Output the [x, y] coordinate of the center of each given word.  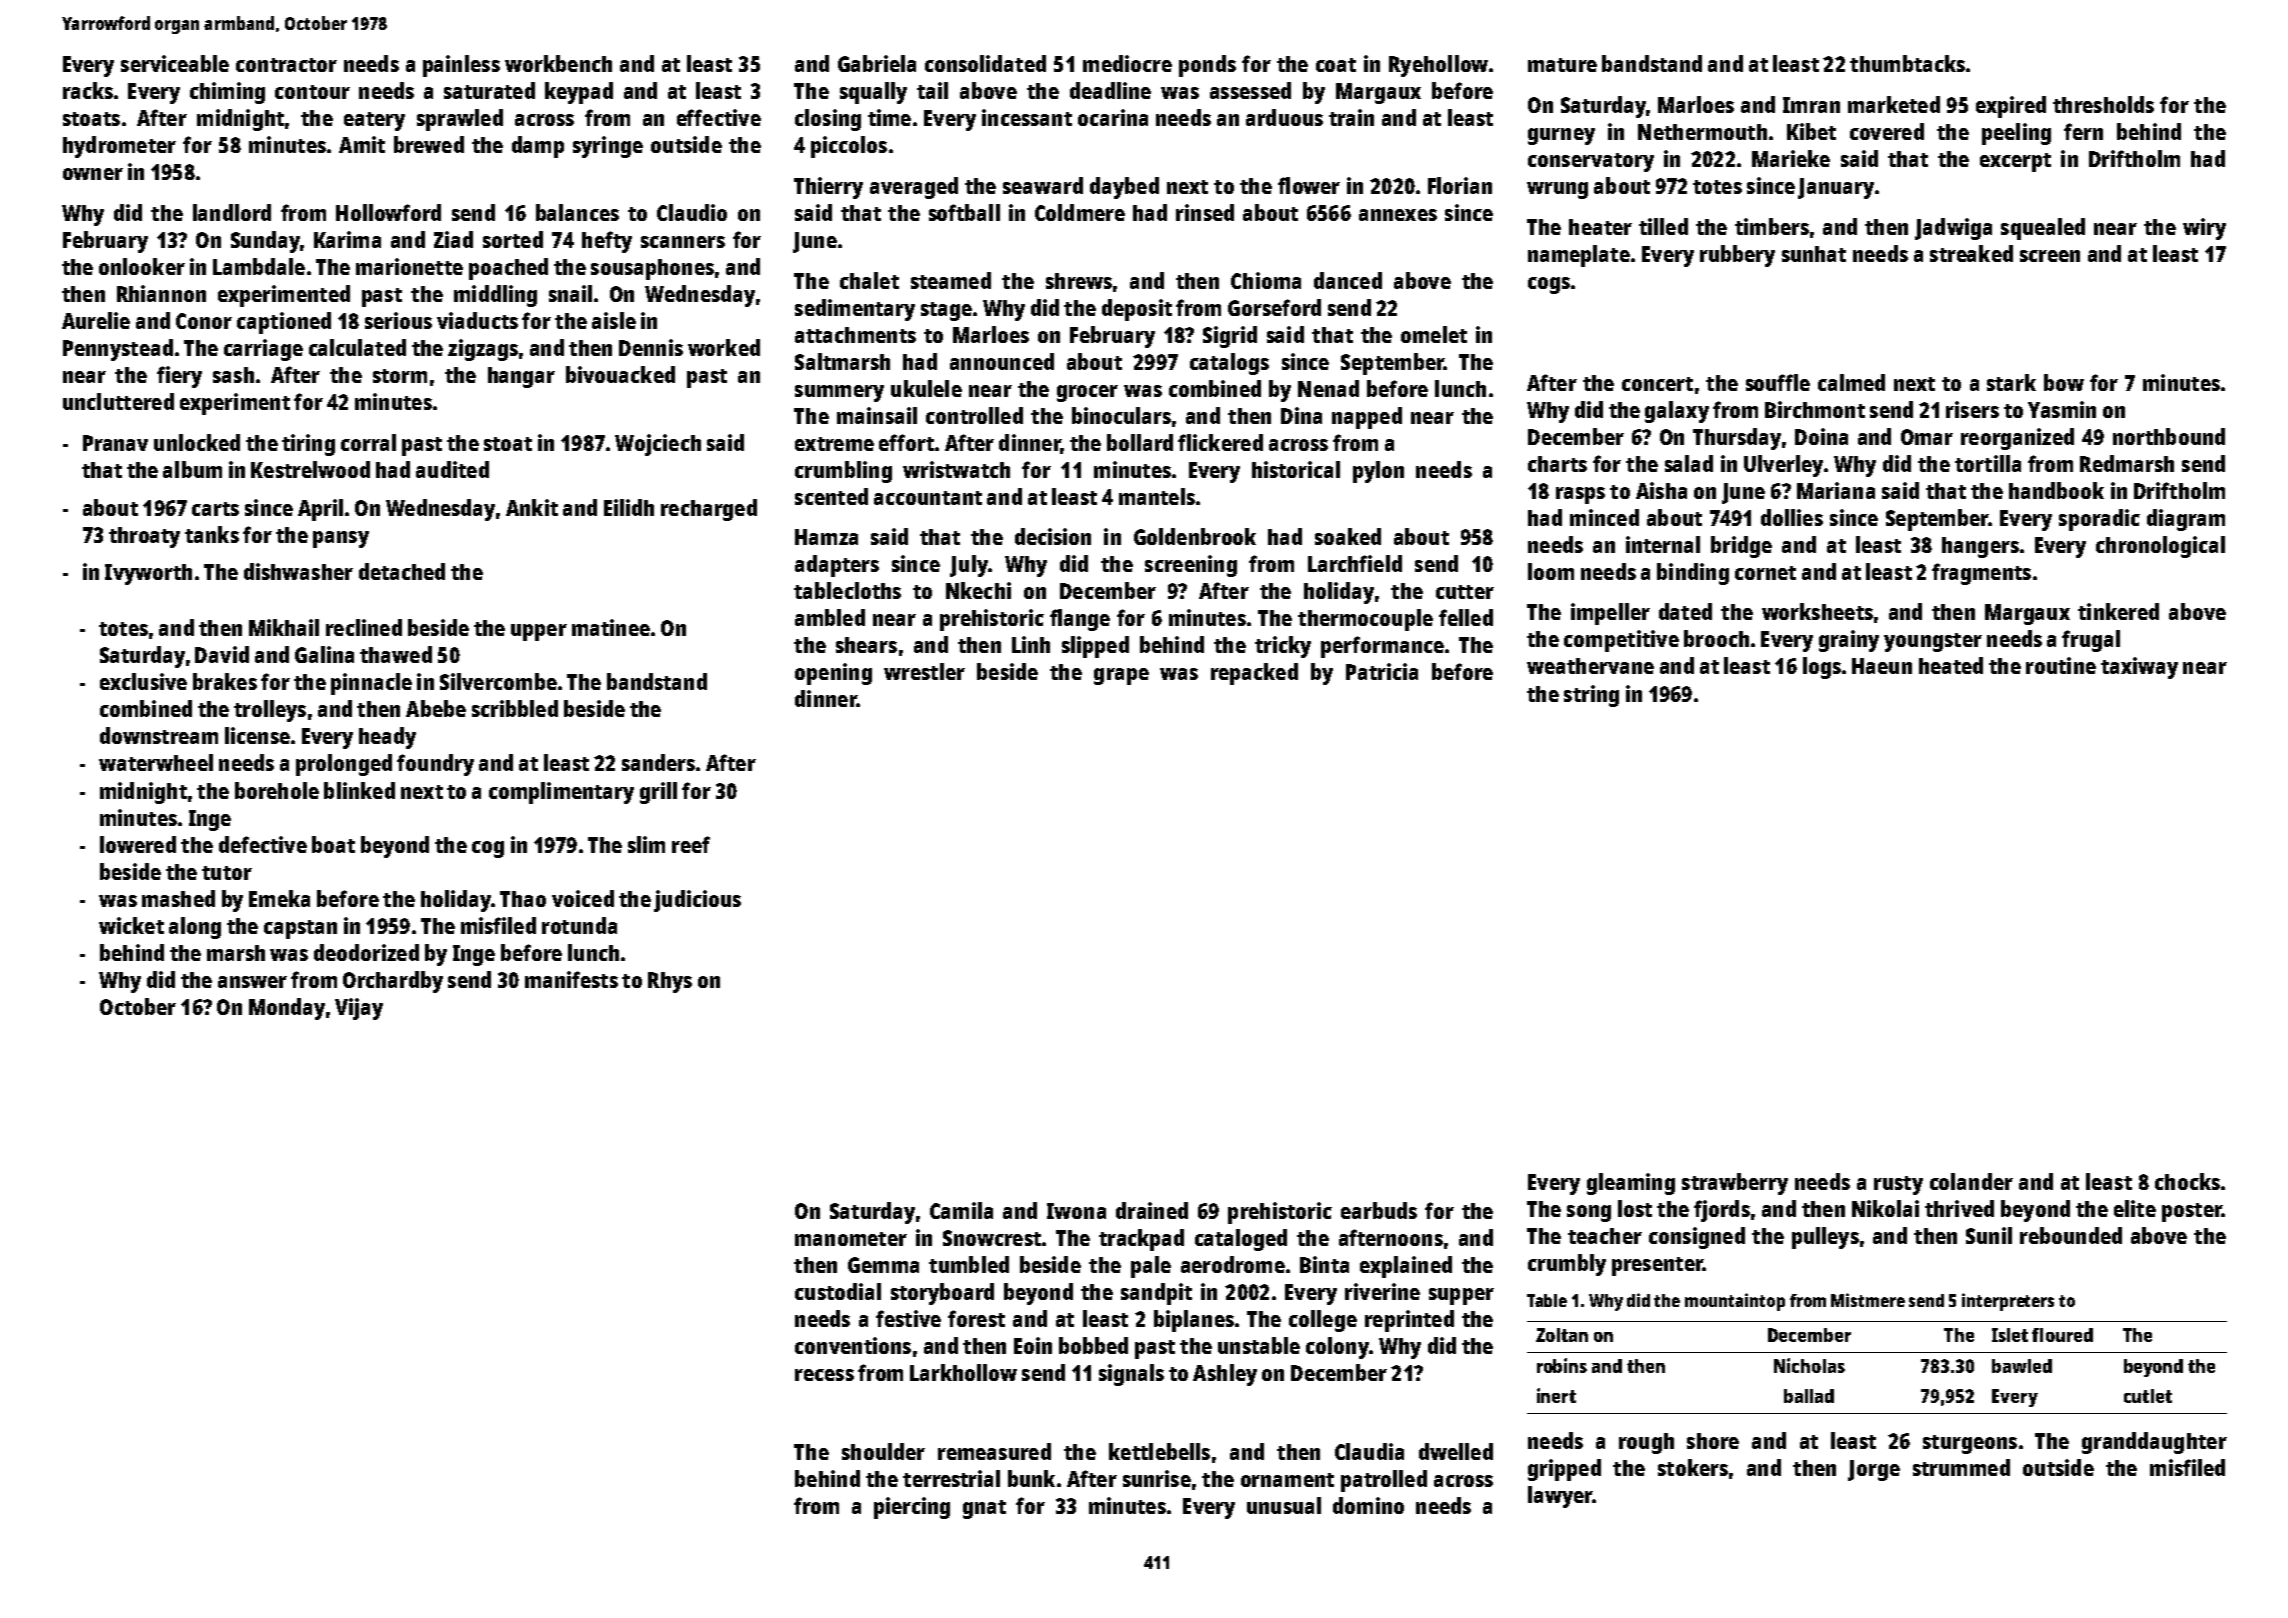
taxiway [2139, 668]
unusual [1284, 1505]
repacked [1254, 674]
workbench [558, 63]
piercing [912, 1508]
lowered [138, 844]
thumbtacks [1907, 63]
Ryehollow [1438, 66]
